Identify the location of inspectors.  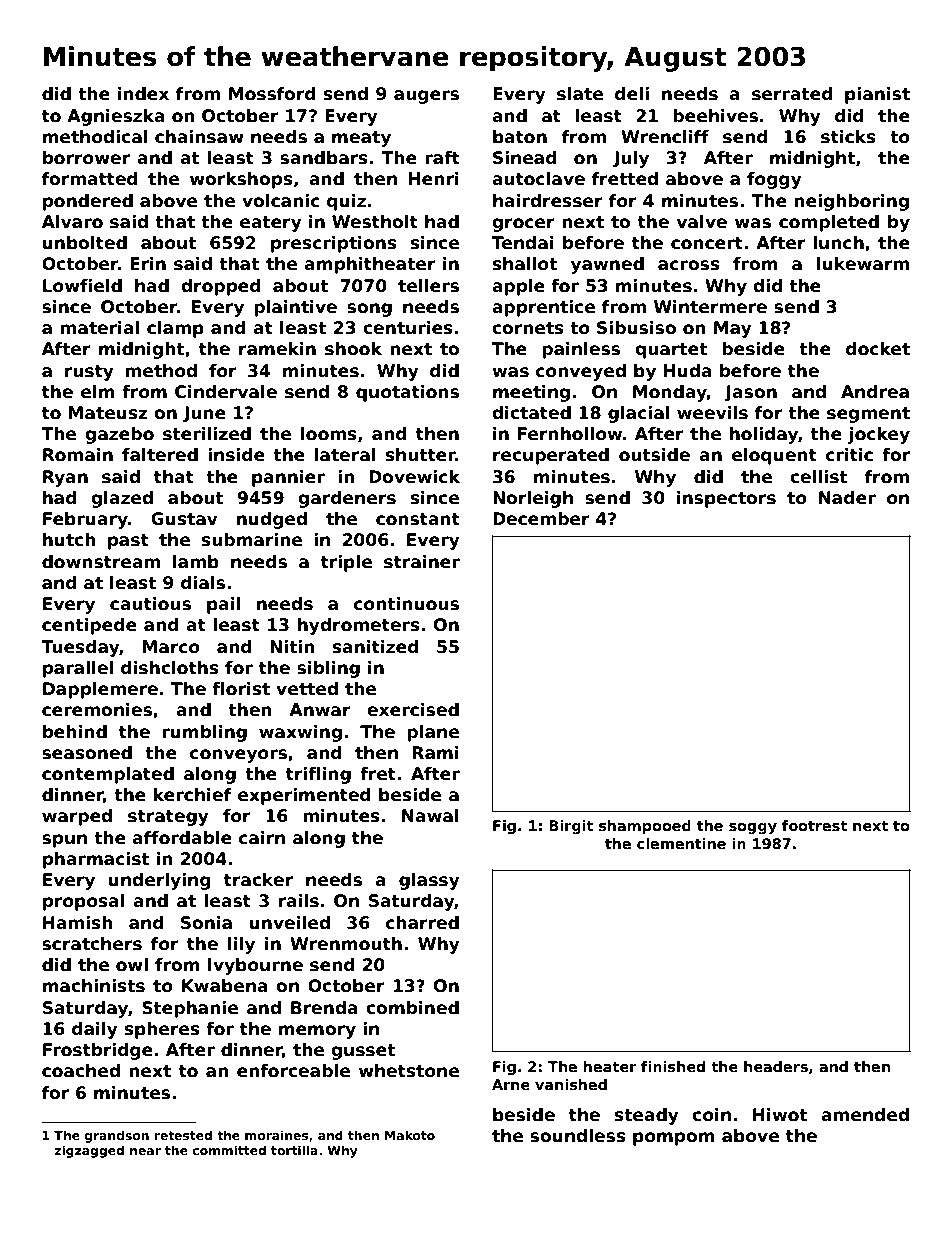
(726, 499).
